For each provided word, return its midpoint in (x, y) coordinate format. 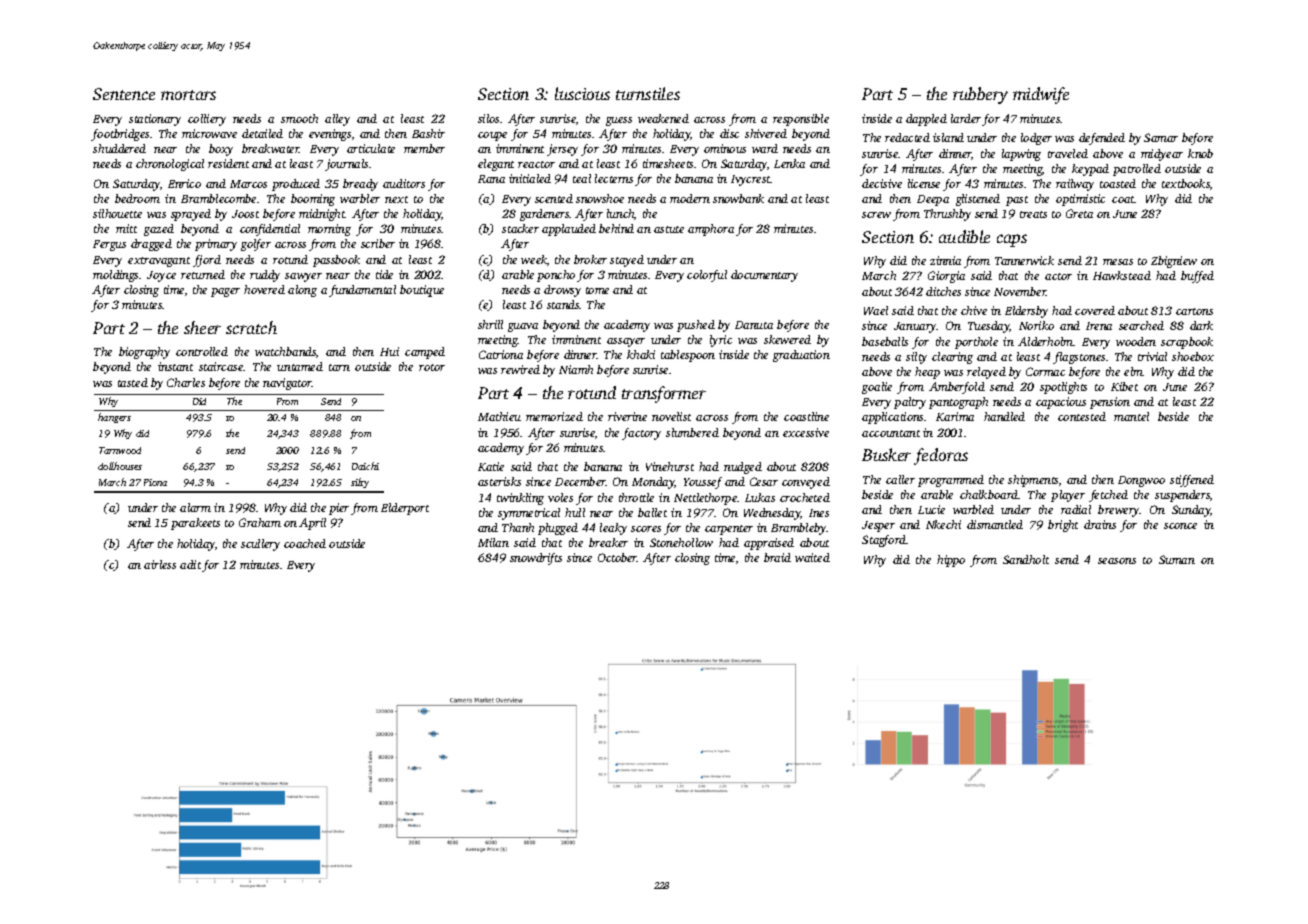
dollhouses (120, 466)
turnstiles (648, 93)
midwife (1041, 95)
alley (337, 120)
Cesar (764, 481)
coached (305, 543)
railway (1075, 185)
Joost (245, 214)
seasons (1117, 561)
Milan (493, 542)
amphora (711, 230)
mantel (1131, 416)
